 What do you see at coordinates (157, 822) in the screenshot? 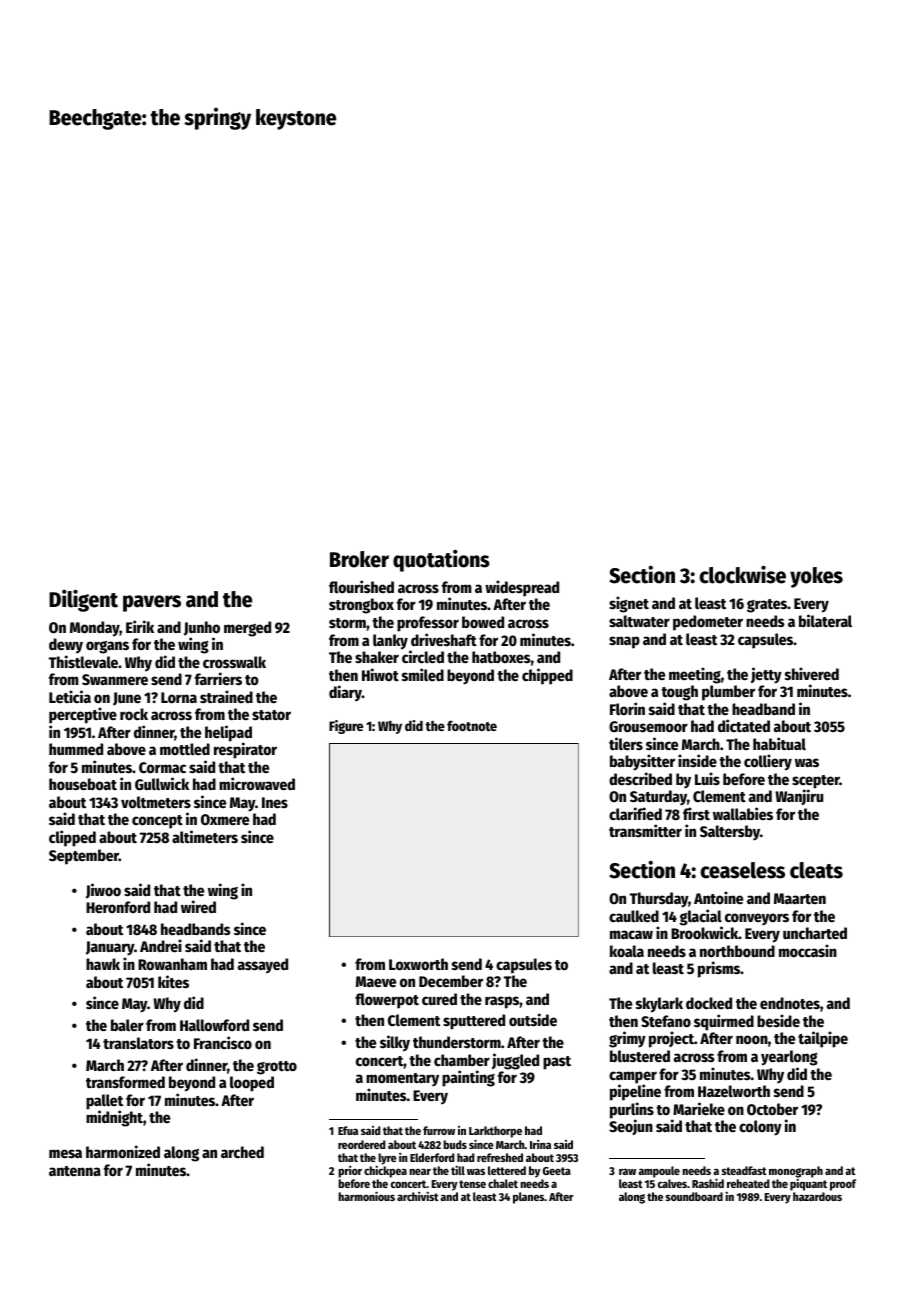
I see `concept` at bounding box center [157, 822].
